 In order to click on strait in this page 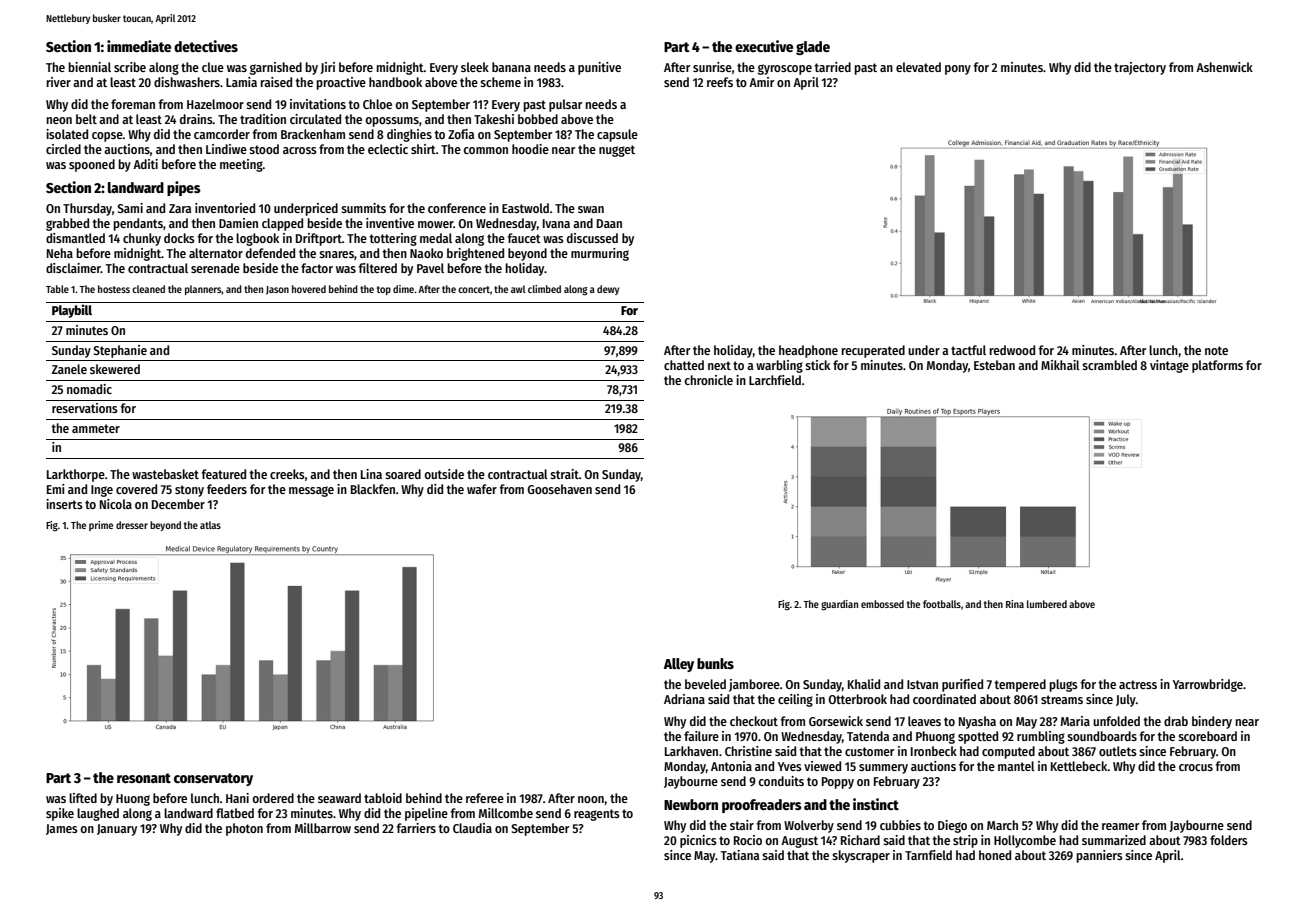, I will do `click(564, 474)`.
